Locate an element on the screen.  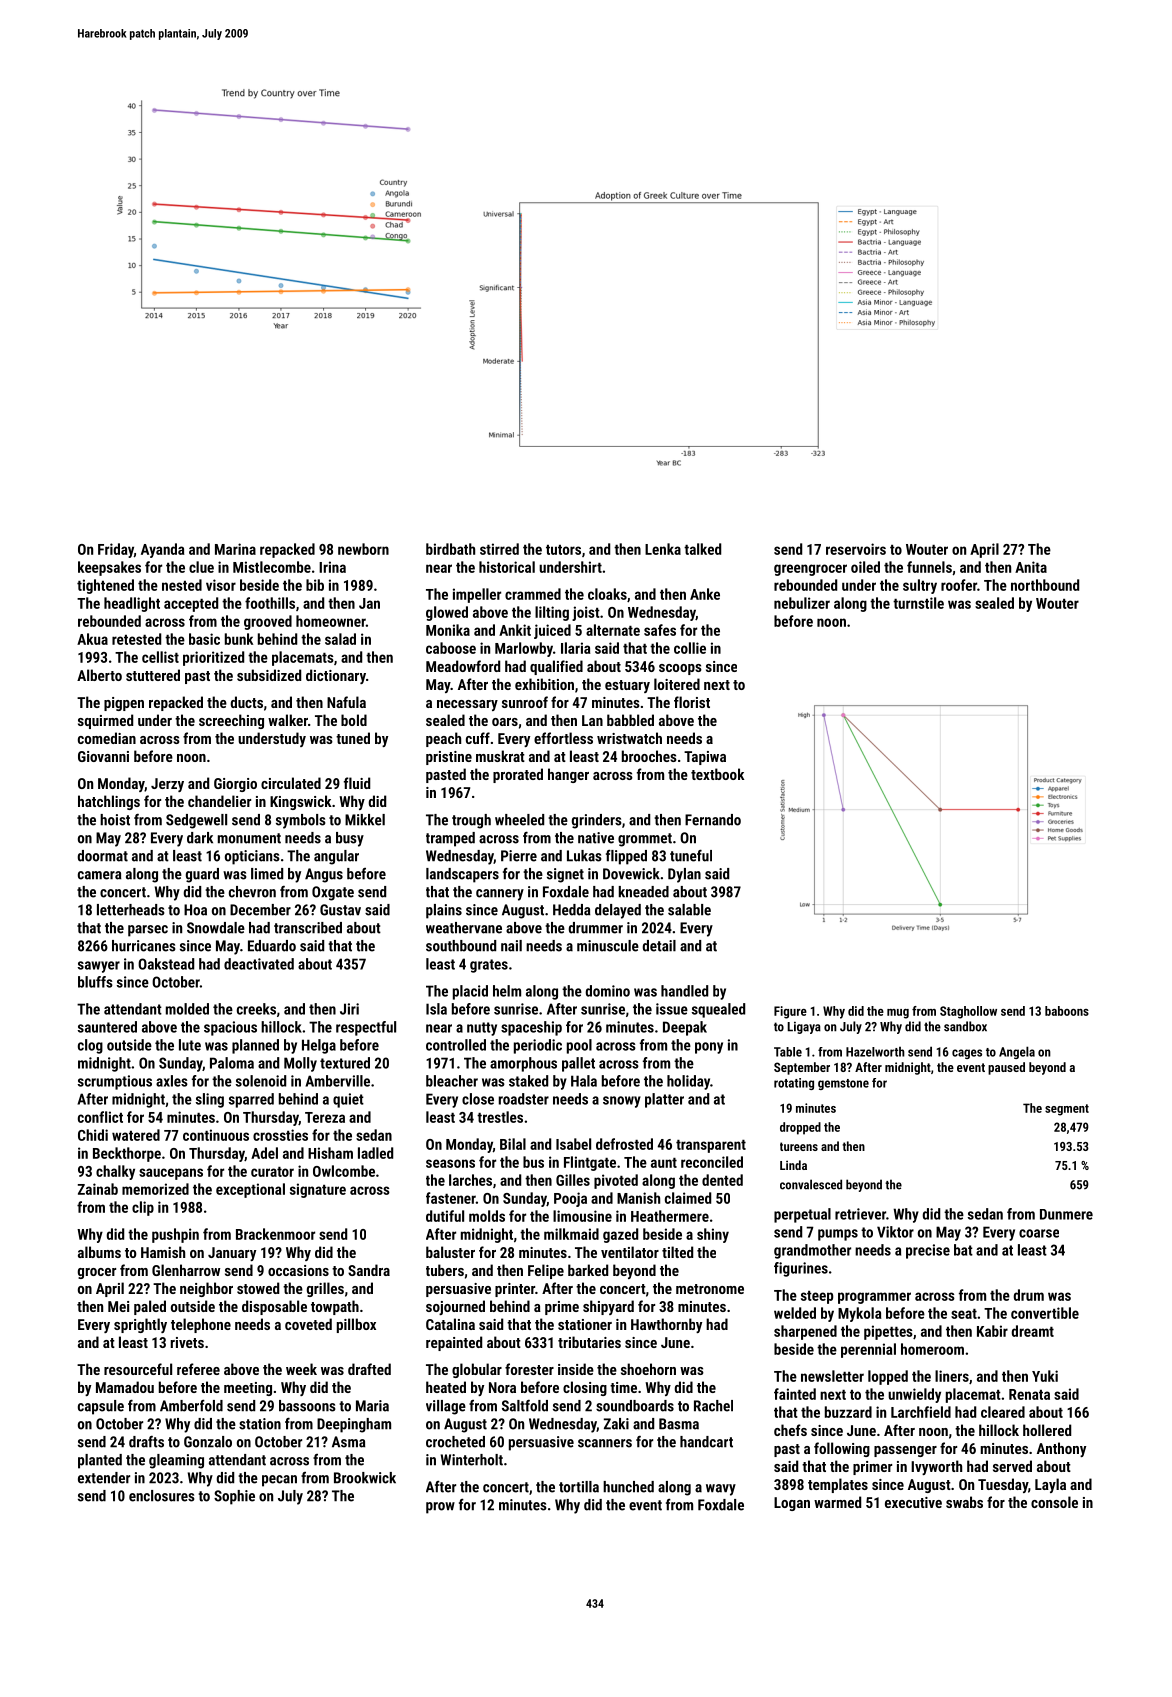
baboons is located at coordinates (1067, 1011).
